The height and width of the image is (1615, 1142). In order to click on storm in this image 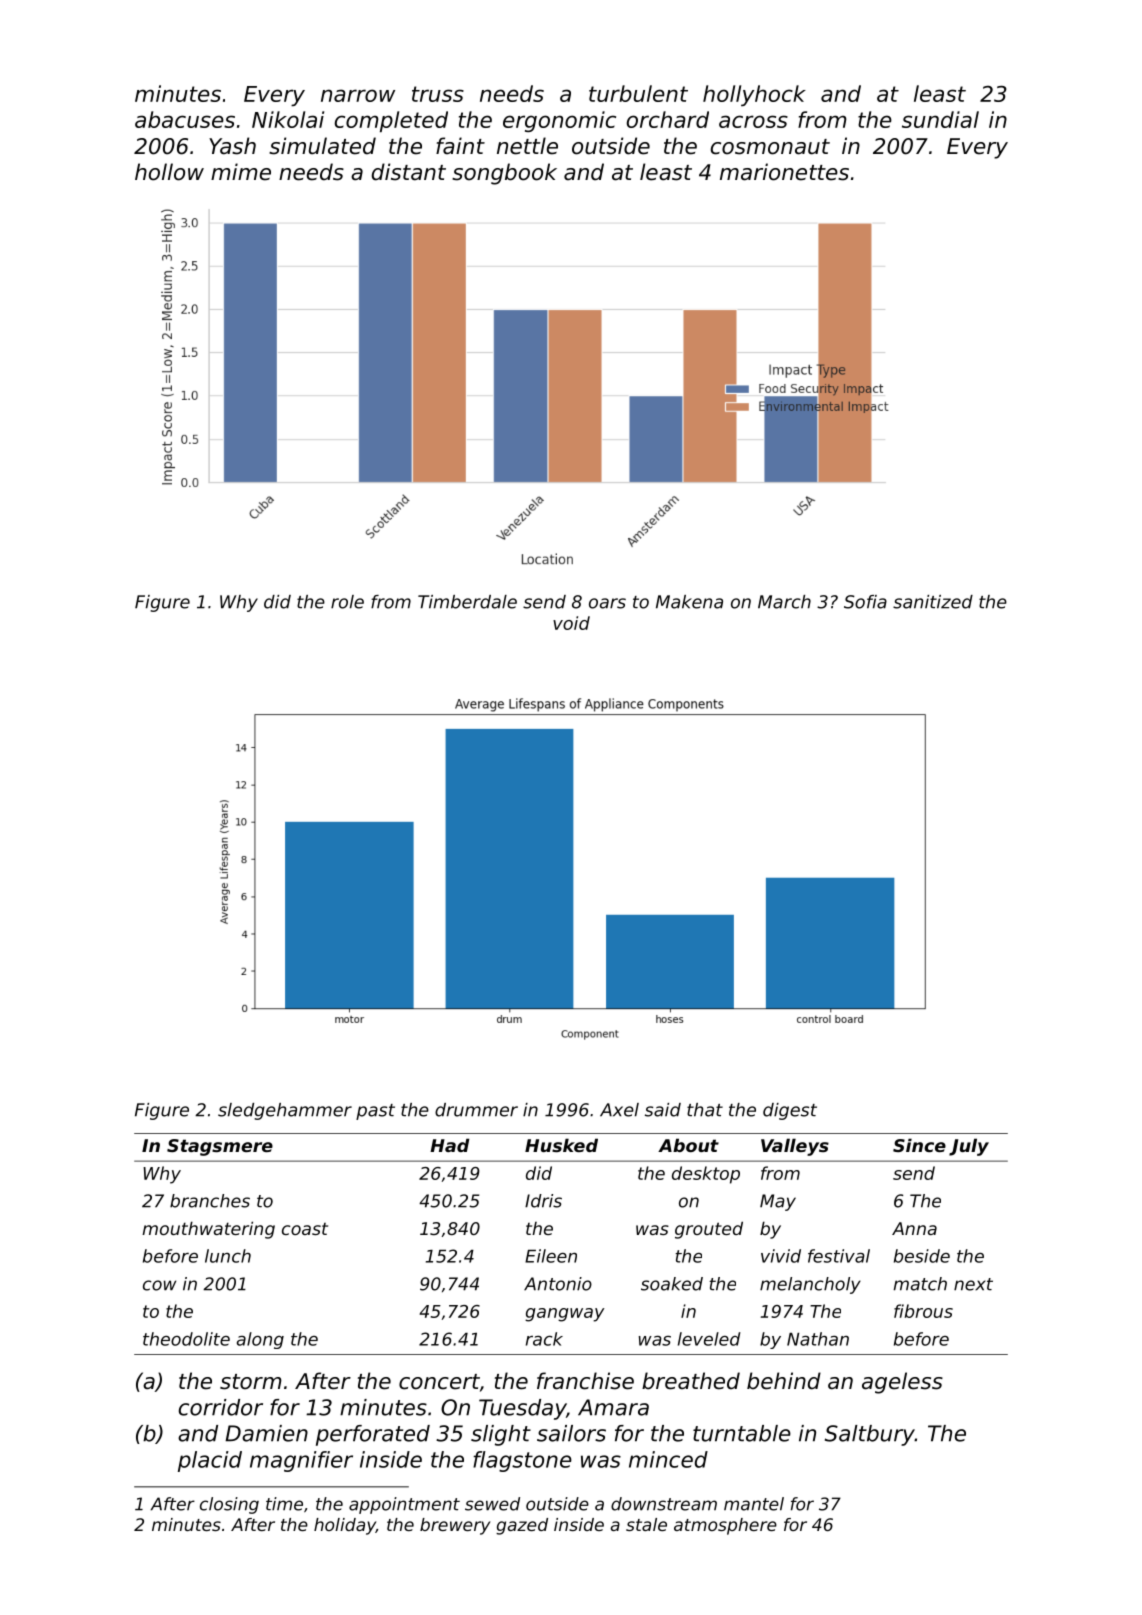, I will do `click(251, 1382)`.
